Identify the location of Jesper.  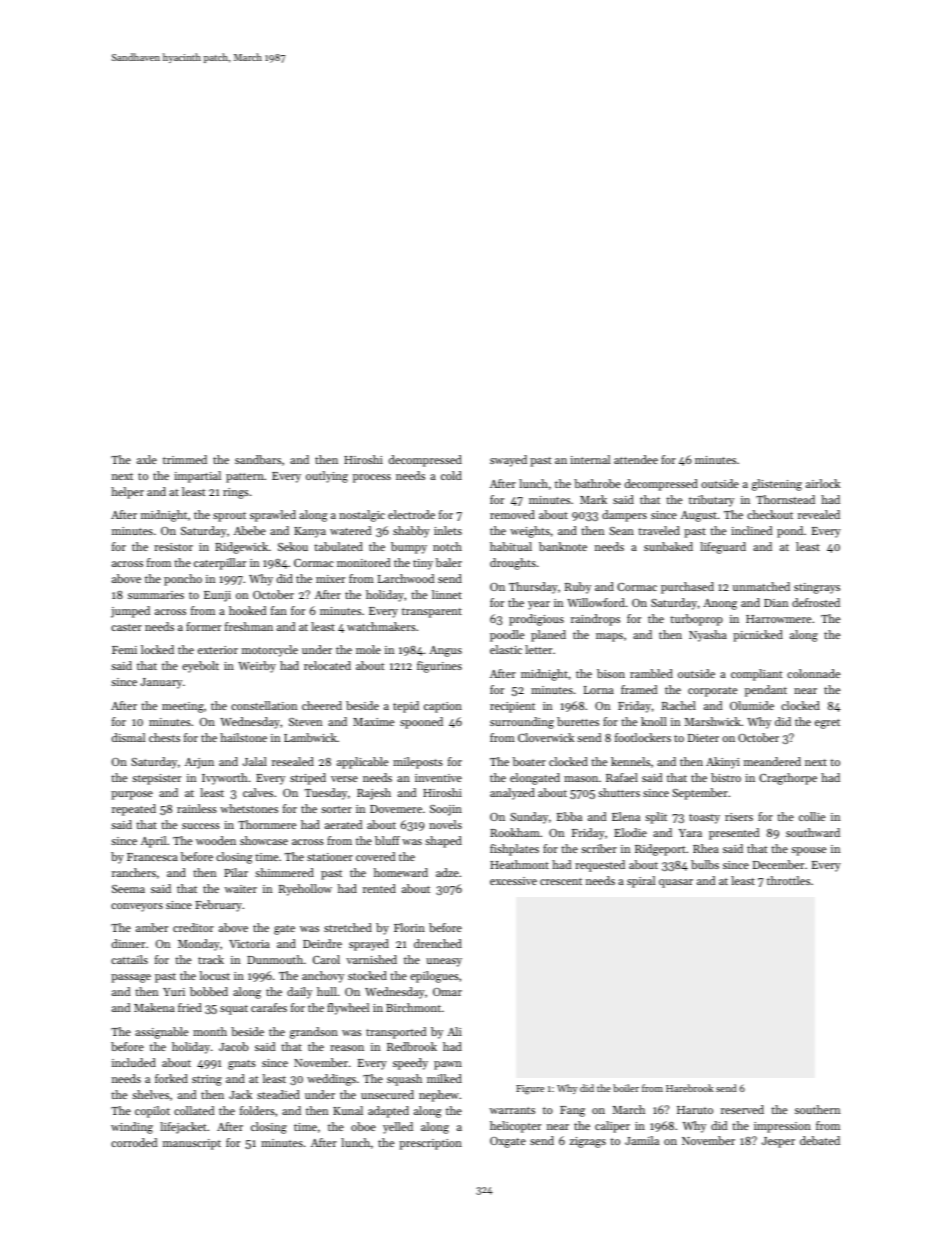
(778, 1142).
